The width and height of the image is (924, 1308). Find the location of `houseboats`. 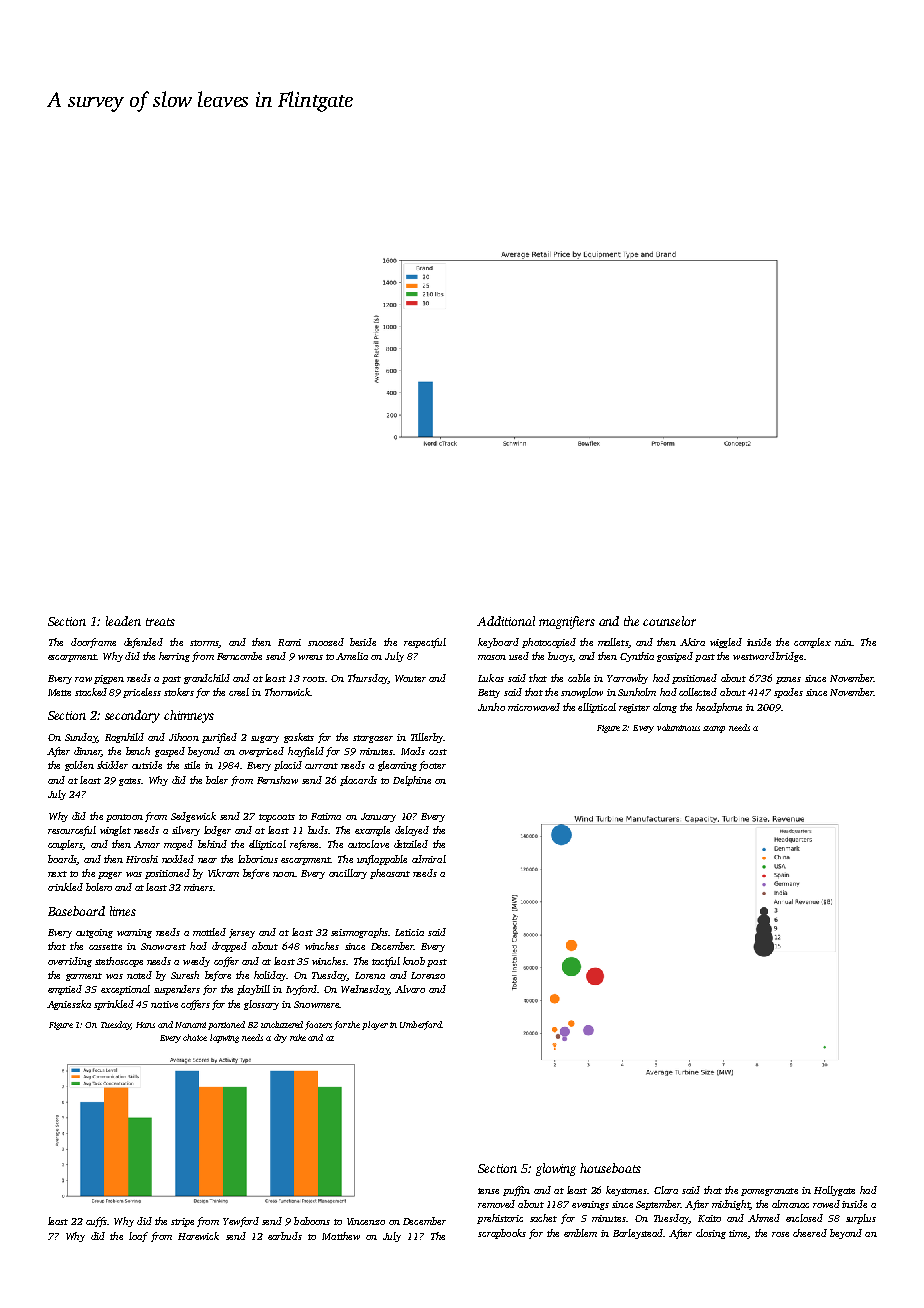

houseboats is located at coordinates (610, 1168).
